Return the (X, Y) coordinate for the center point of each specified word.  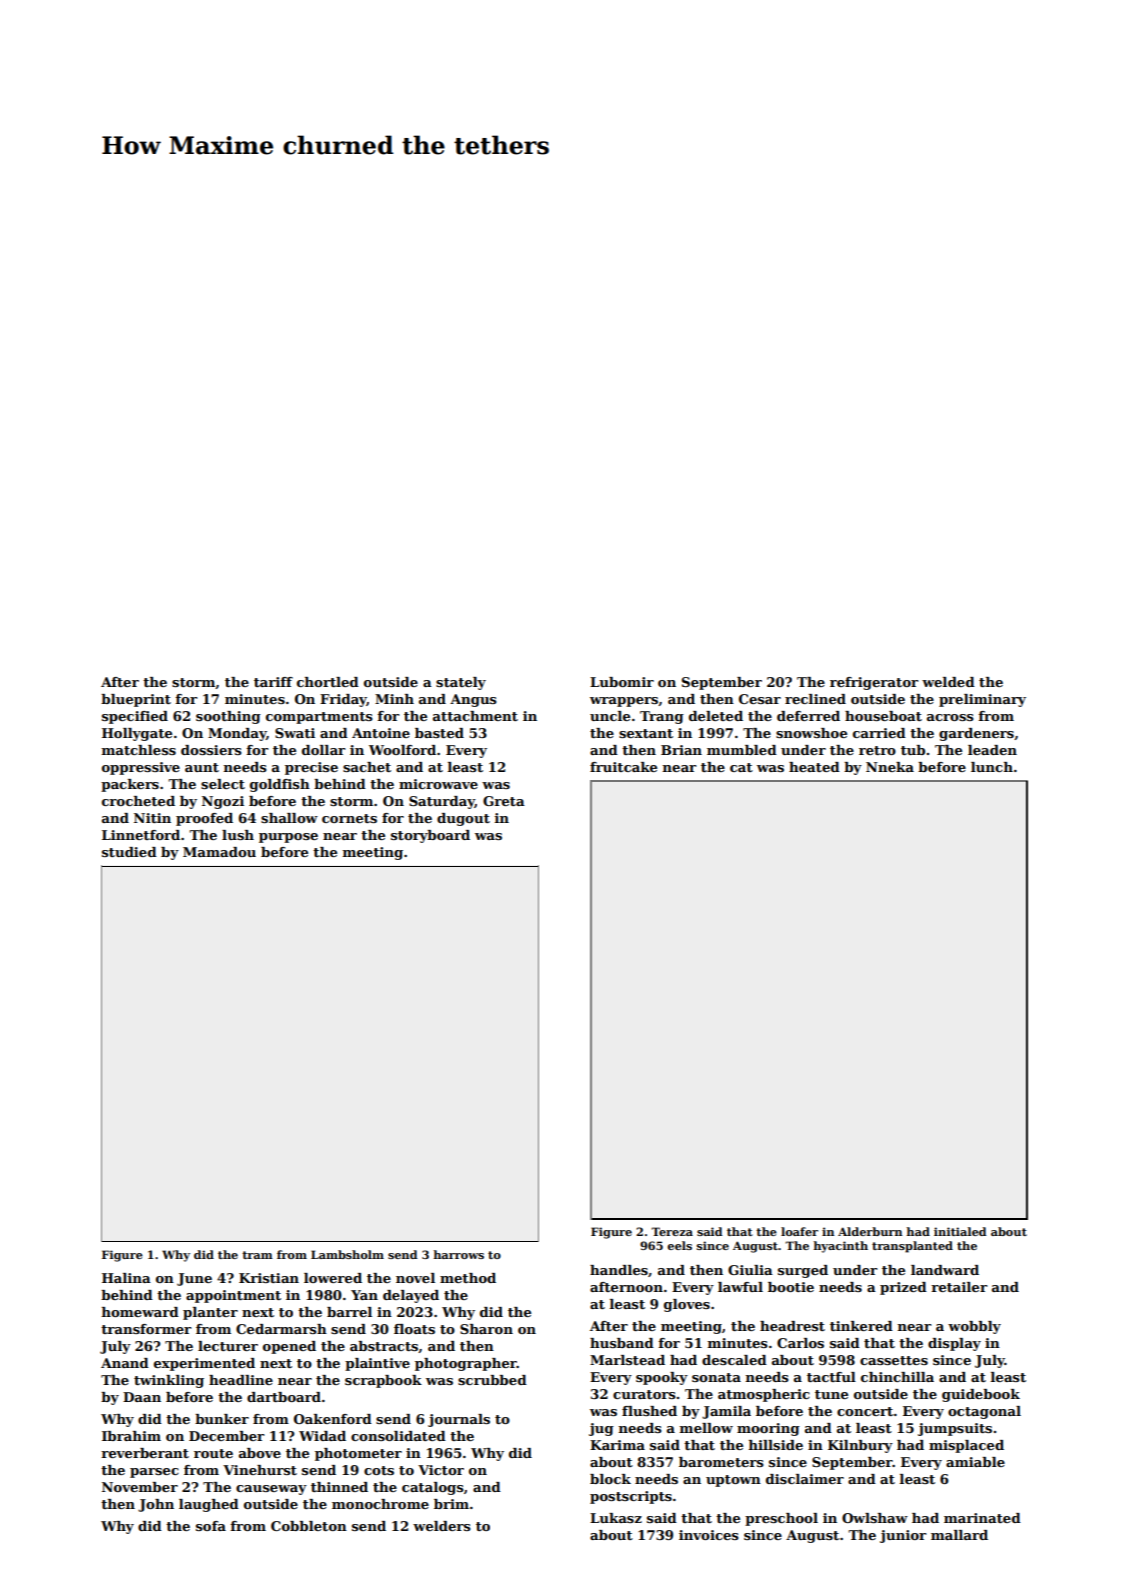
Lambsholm (347, 1254)
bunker (222, 1419)
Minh (394, 699)
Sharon (486, 1329)
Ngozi (223, 802)
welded (948, 682)
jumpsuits (955, 1429)
